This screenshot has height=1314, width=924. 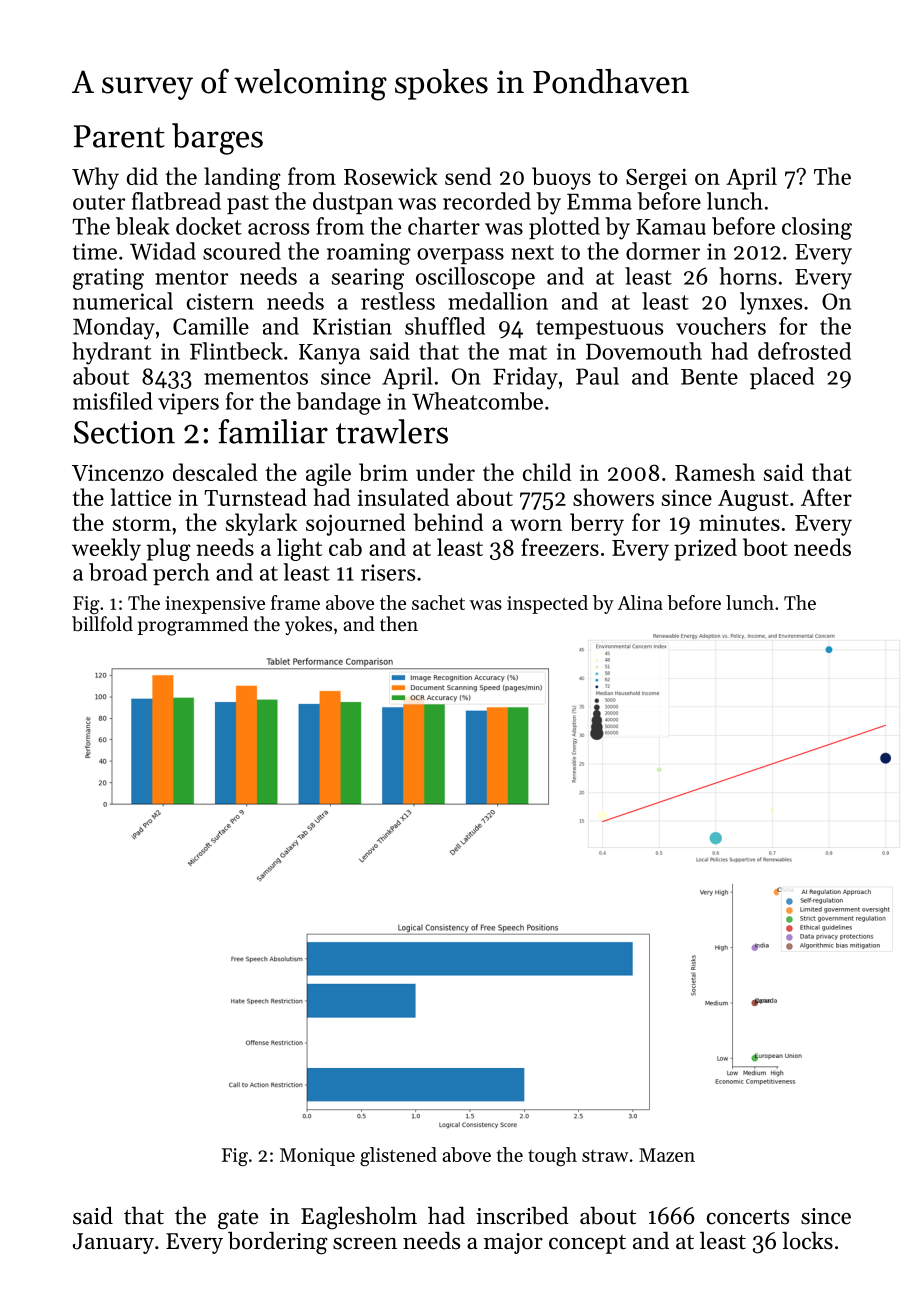 I want to click on Widad, so click(x=163, y=251).
